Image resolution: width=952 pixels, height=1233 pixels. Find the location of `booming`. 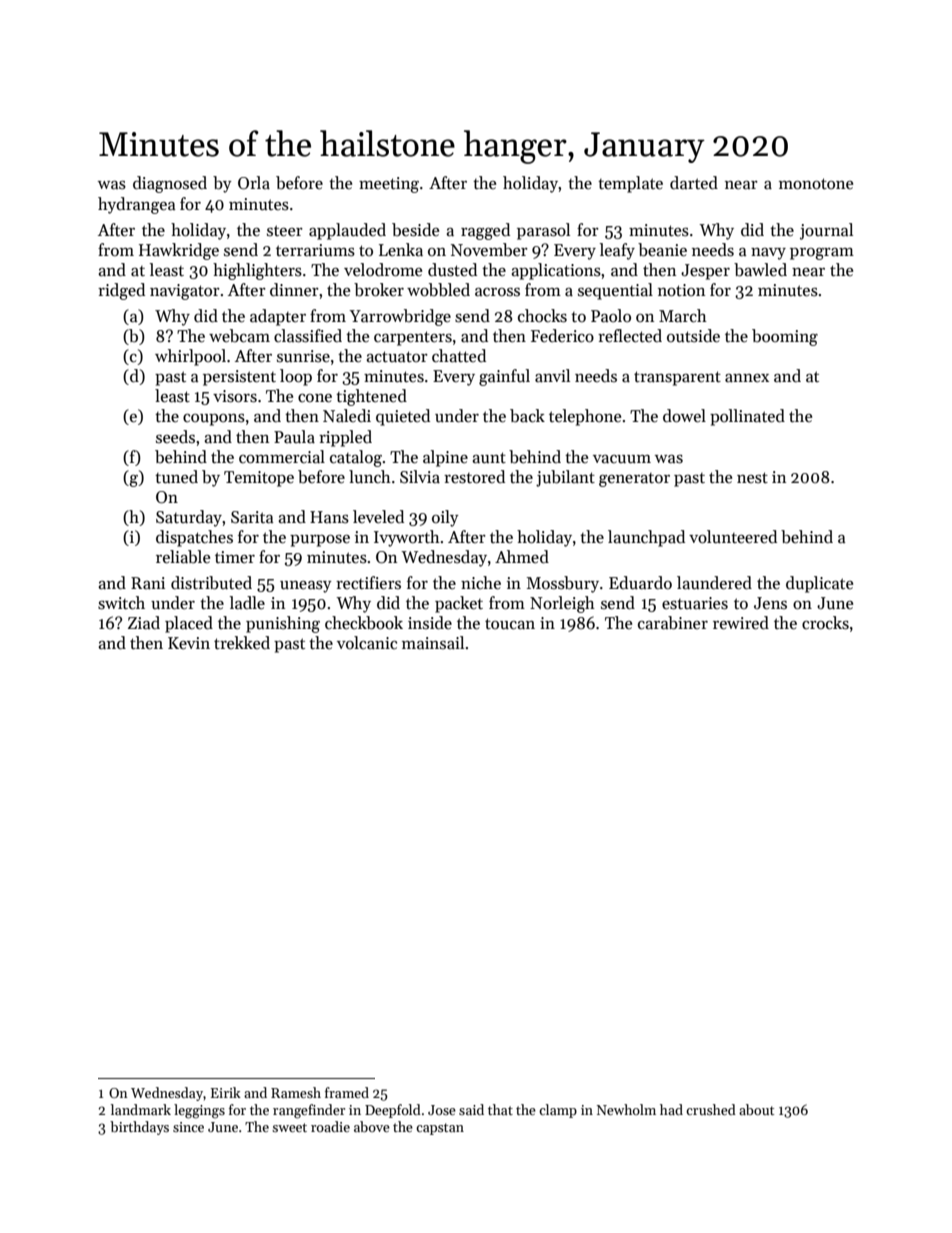

booming is located at coordinates (785, 337).
